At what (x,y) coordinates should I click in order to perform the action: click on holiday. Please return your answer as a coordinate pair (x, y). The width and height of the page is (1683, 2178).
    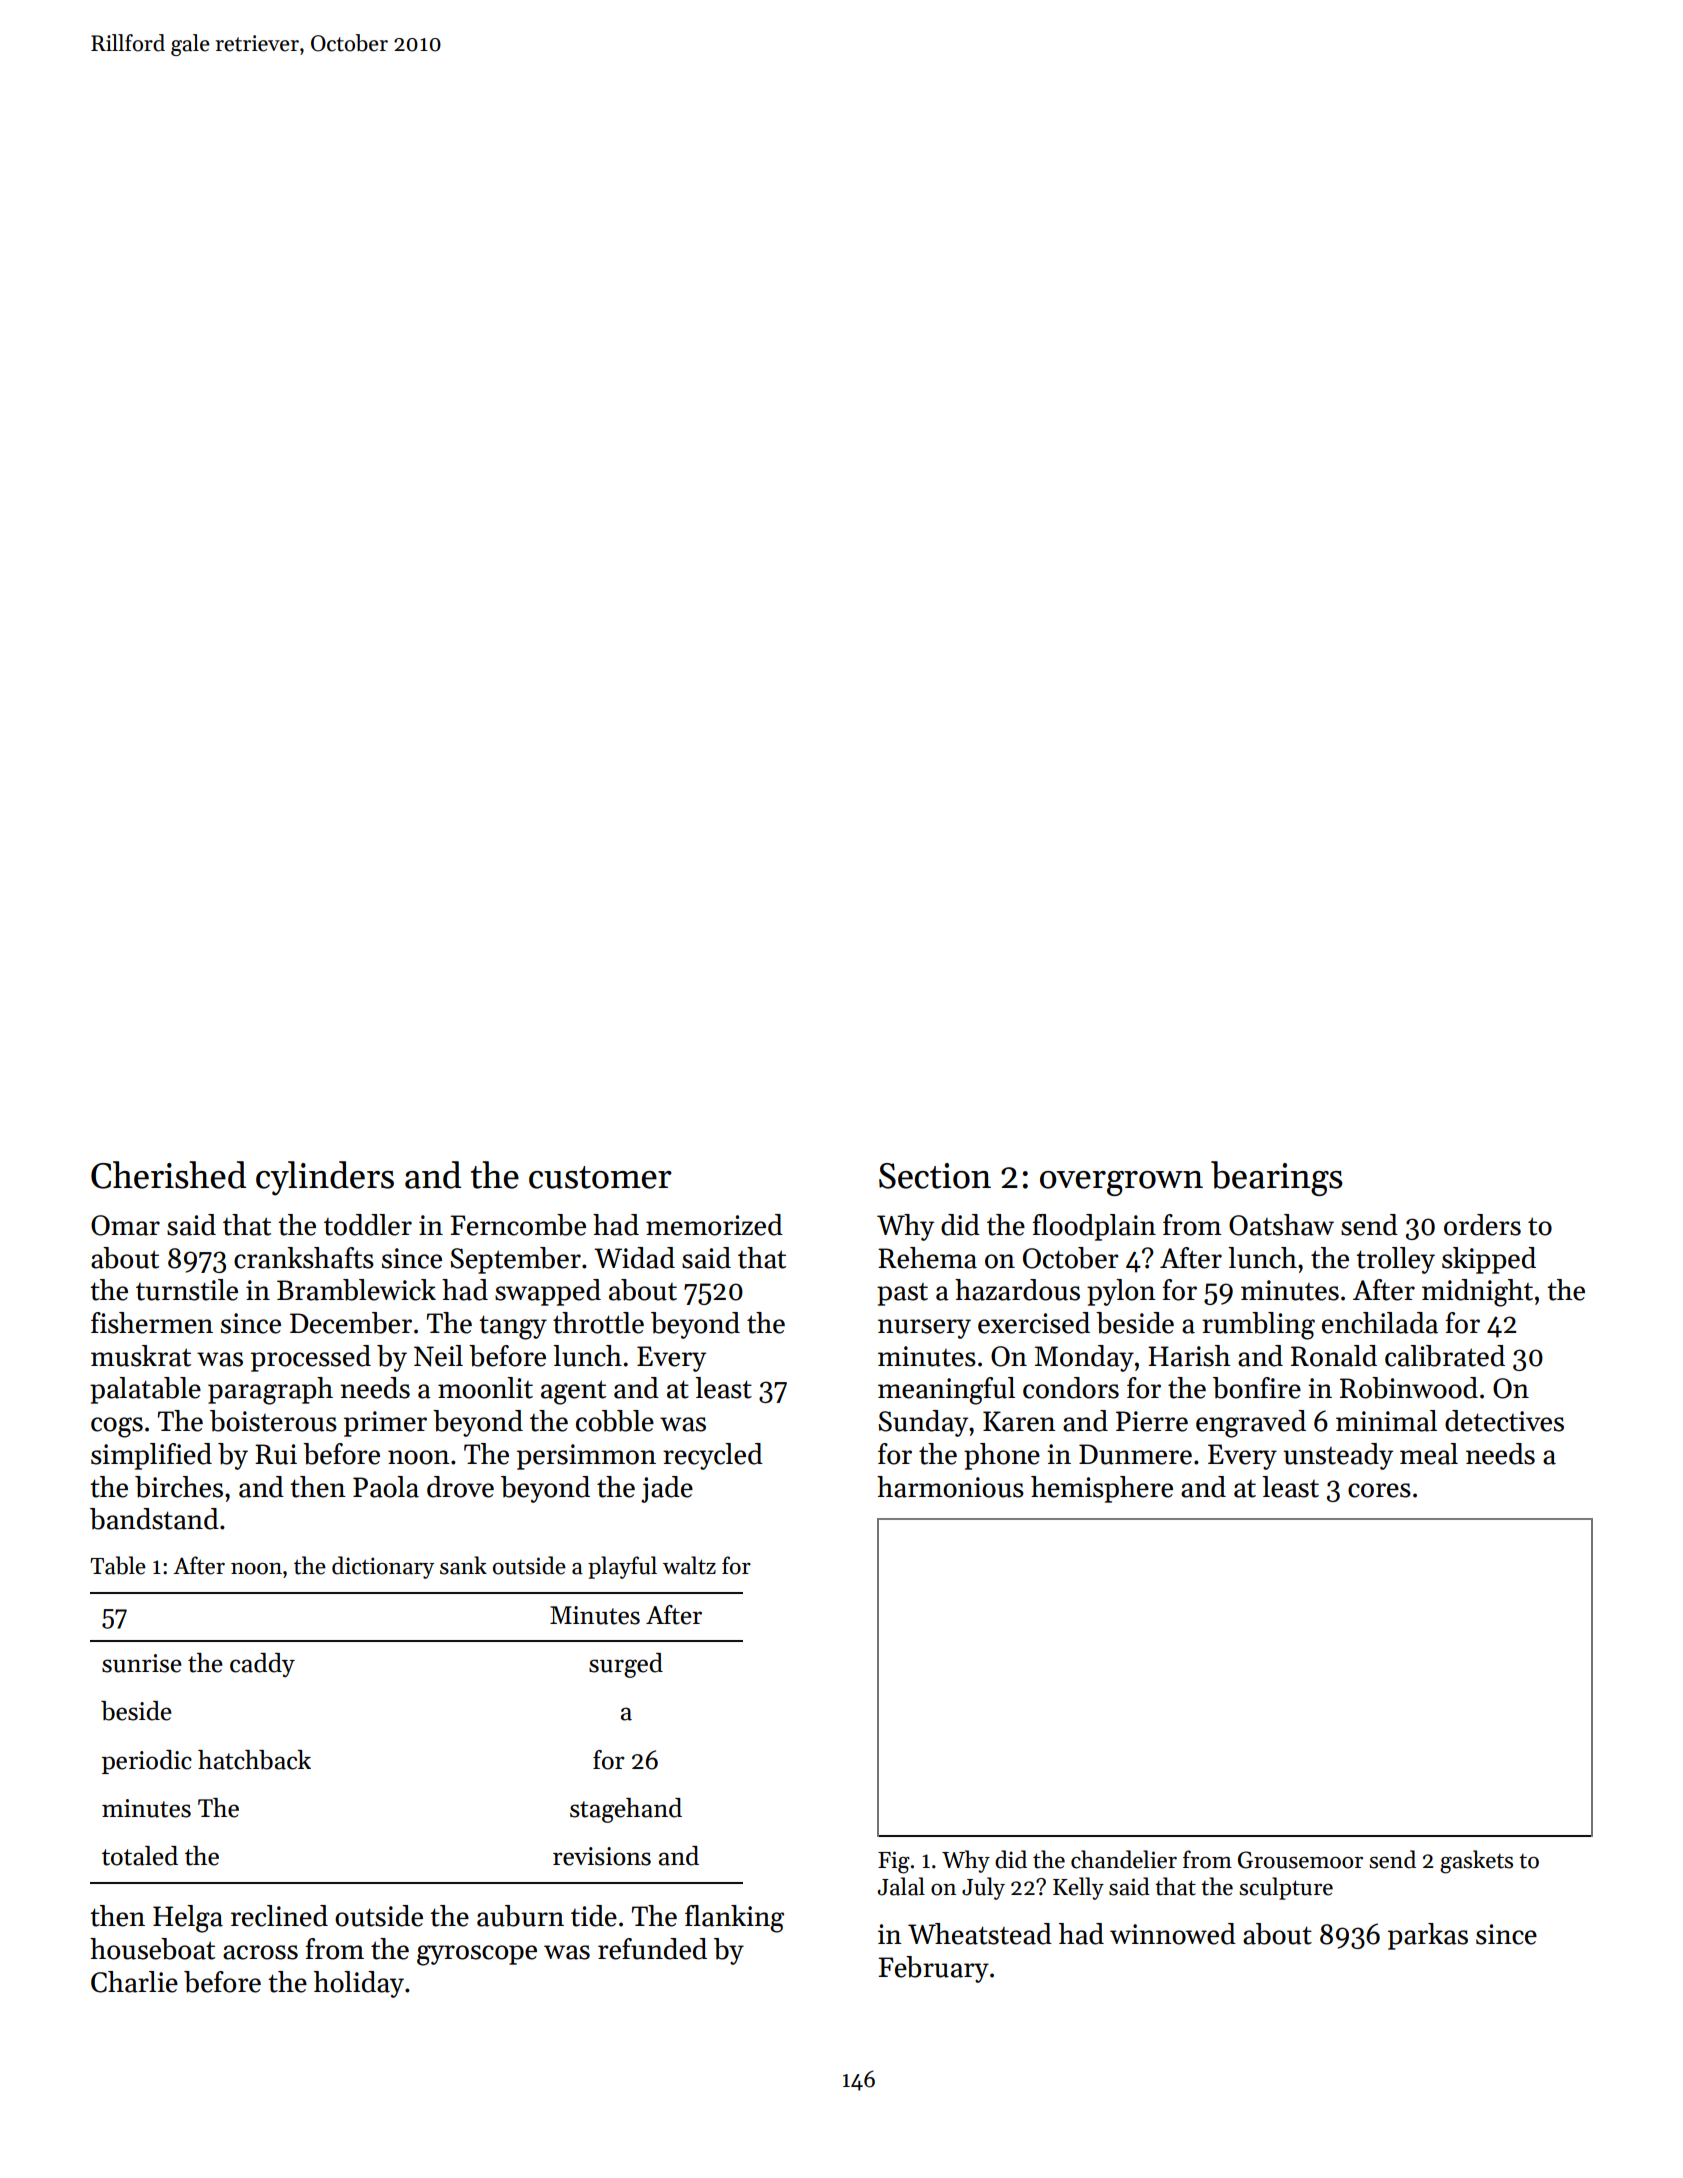
    Looking at the image, I should click on (359, 1984).
